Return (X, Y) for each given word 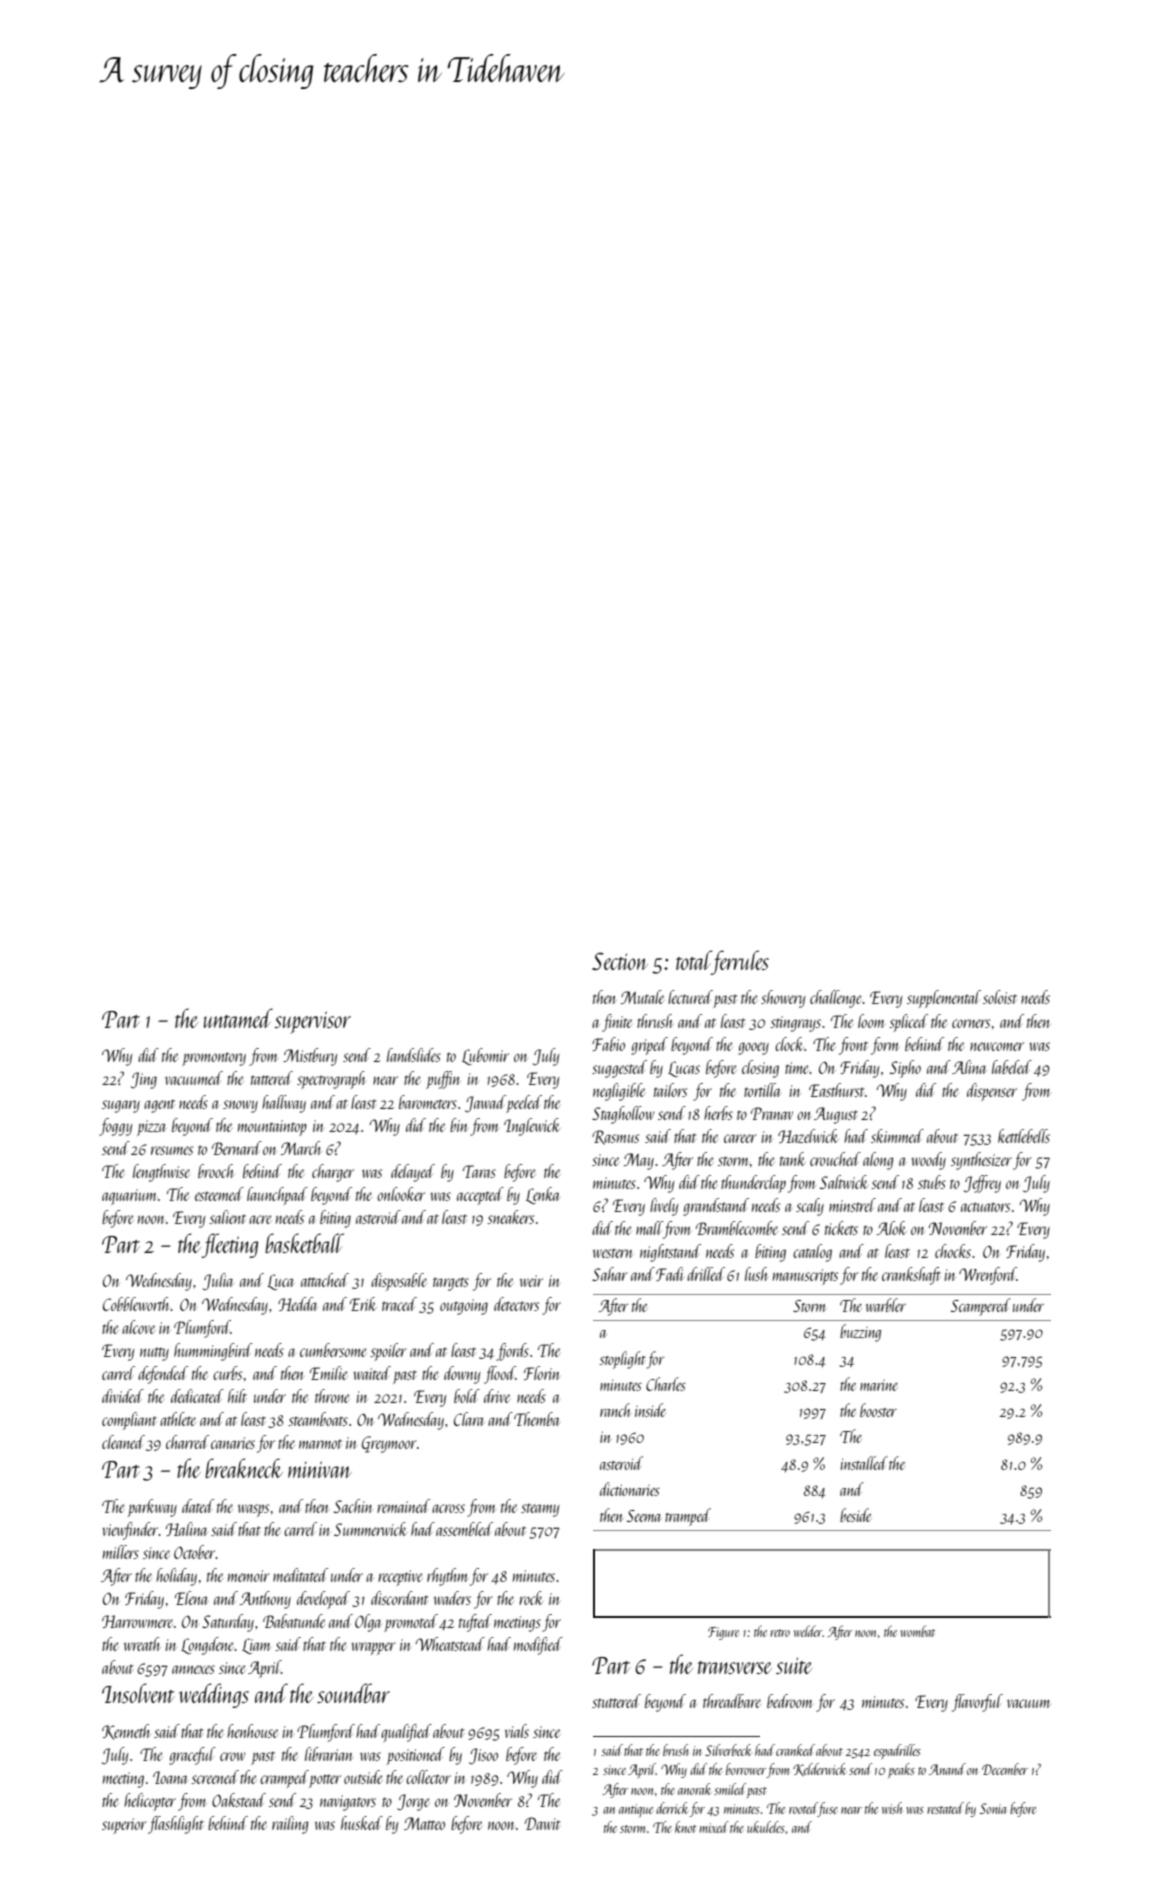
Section (620, 961)
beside (855, 1515)
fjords (512, 1352)
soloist (1000, 997)
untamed (238, 1018)
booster (878, 1410)
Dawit (543, 1823)
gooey (753, 1048)
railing (290, 1825)
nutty (154, 1354)
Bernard (237, 1148)
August (836, 1115)
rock (531, 1598)
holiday (176, 1577)
